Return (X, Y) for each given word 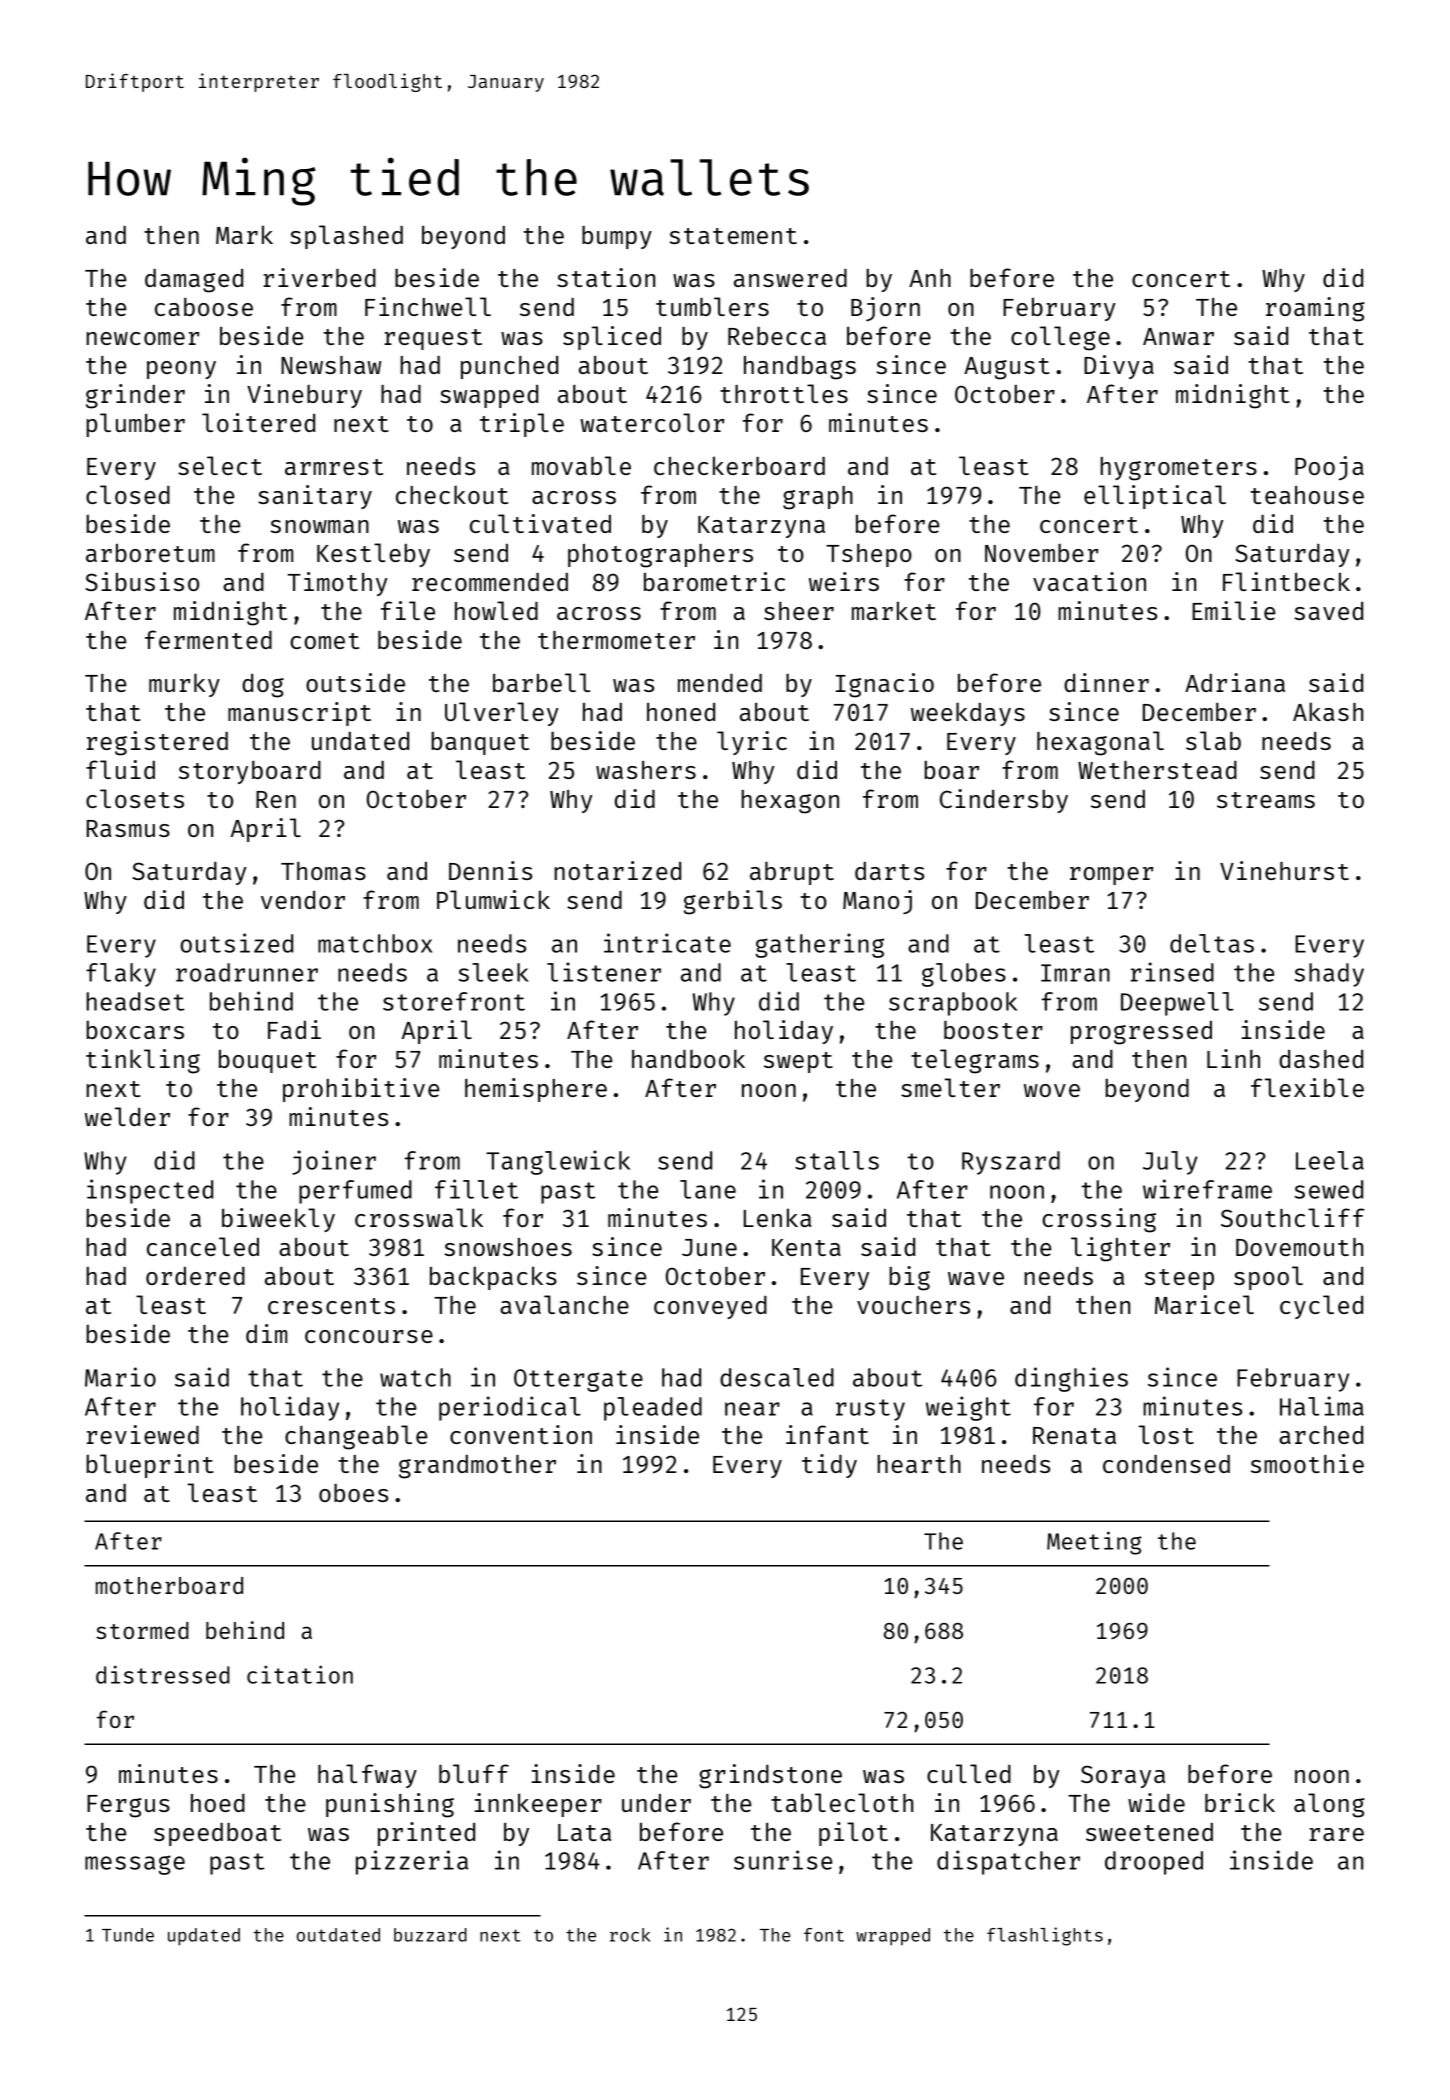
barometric (714, 581)
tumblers (712, 306)
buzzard (430, 1935)
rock (630, 1935)
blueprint (150, 1466)
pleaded (653, 1409)
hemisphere (536, 1090)
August (1007, 368)
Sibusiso (142, 581)
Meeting (1094, 1543)
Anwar (1178, 336)
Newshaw (331, 365)
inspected (150, 1191)
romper (1111, 876)
